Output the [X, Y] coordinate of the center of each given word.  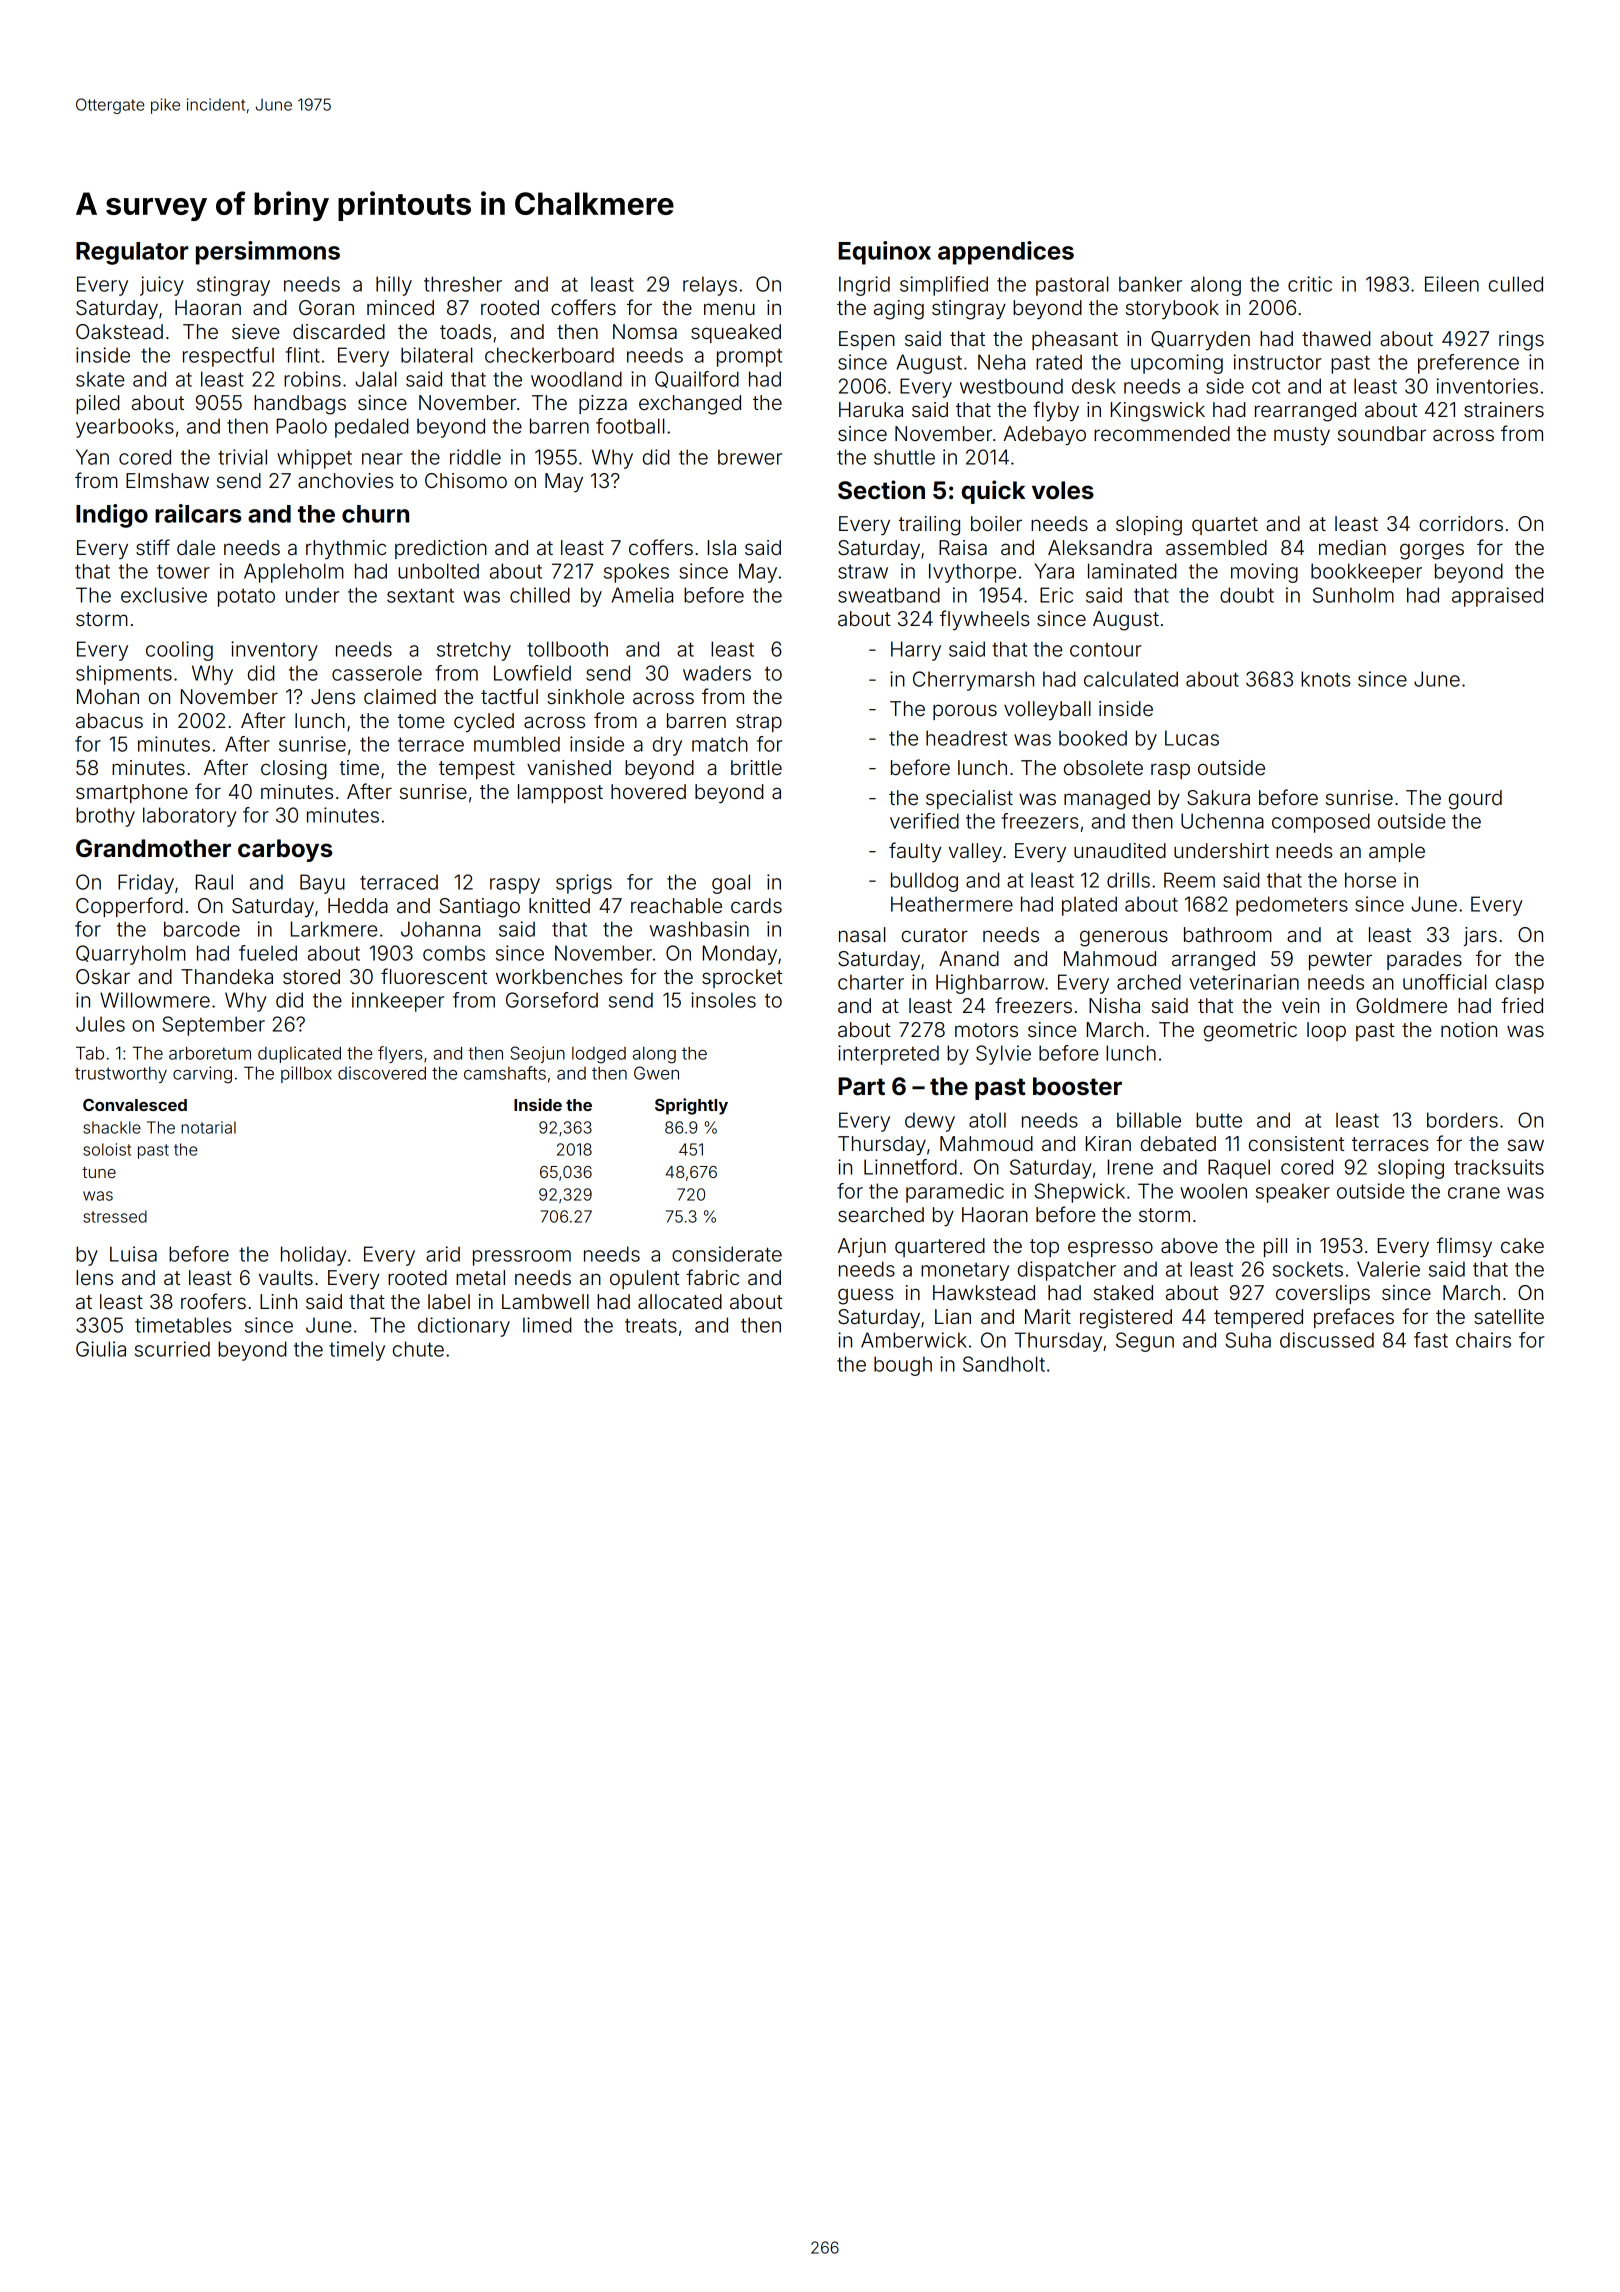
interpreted [888, 1055]
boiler [996, 523]
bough [903, 1366]
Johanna [440, 929]
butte [1219, 1120]
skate [100, 379]
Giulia [101, 1349]
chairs [1483, 1340]
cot [1266, 386]
